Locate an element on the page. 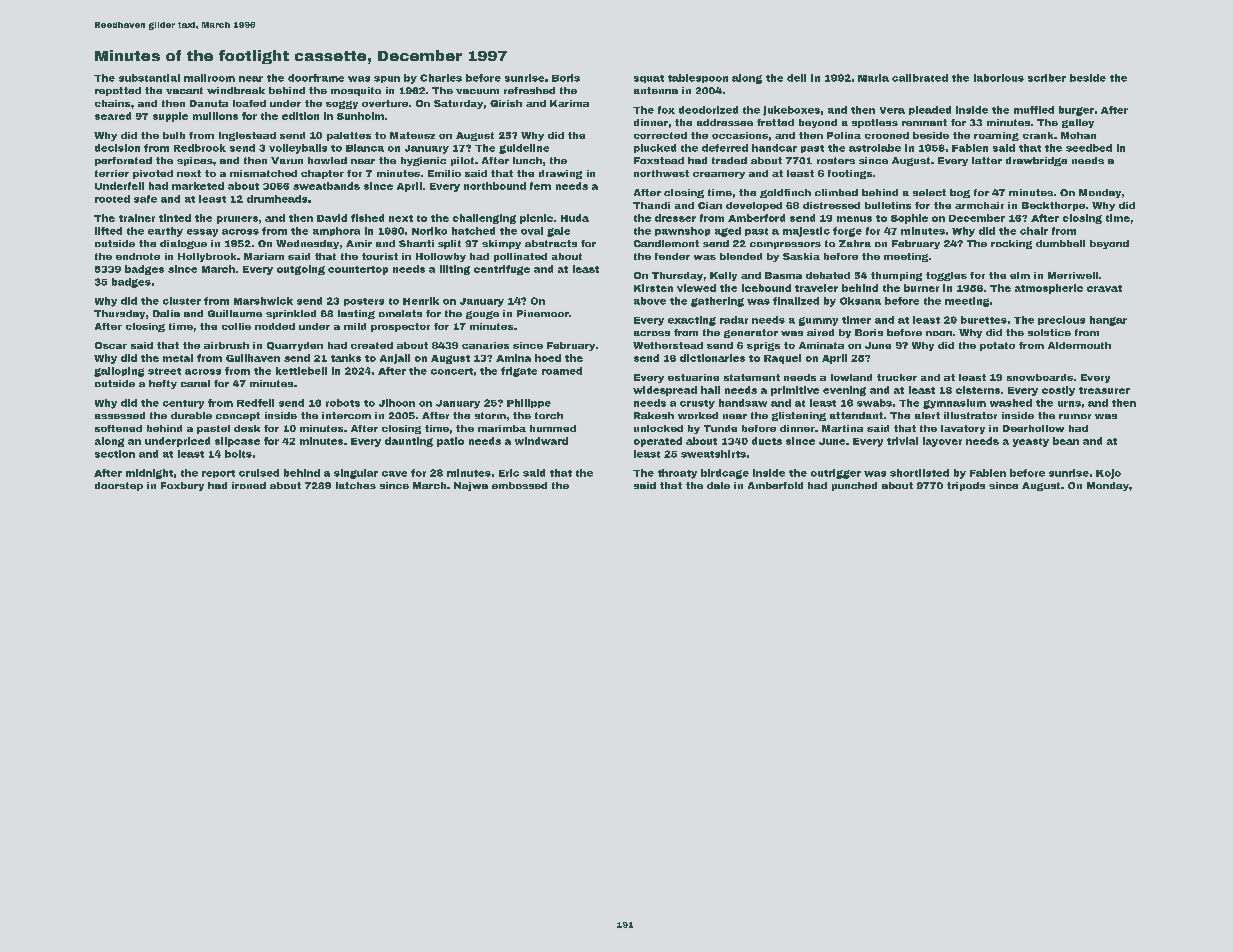 This image has height=952, width=1233. volleyballs is located at coordinates (298, 149).
